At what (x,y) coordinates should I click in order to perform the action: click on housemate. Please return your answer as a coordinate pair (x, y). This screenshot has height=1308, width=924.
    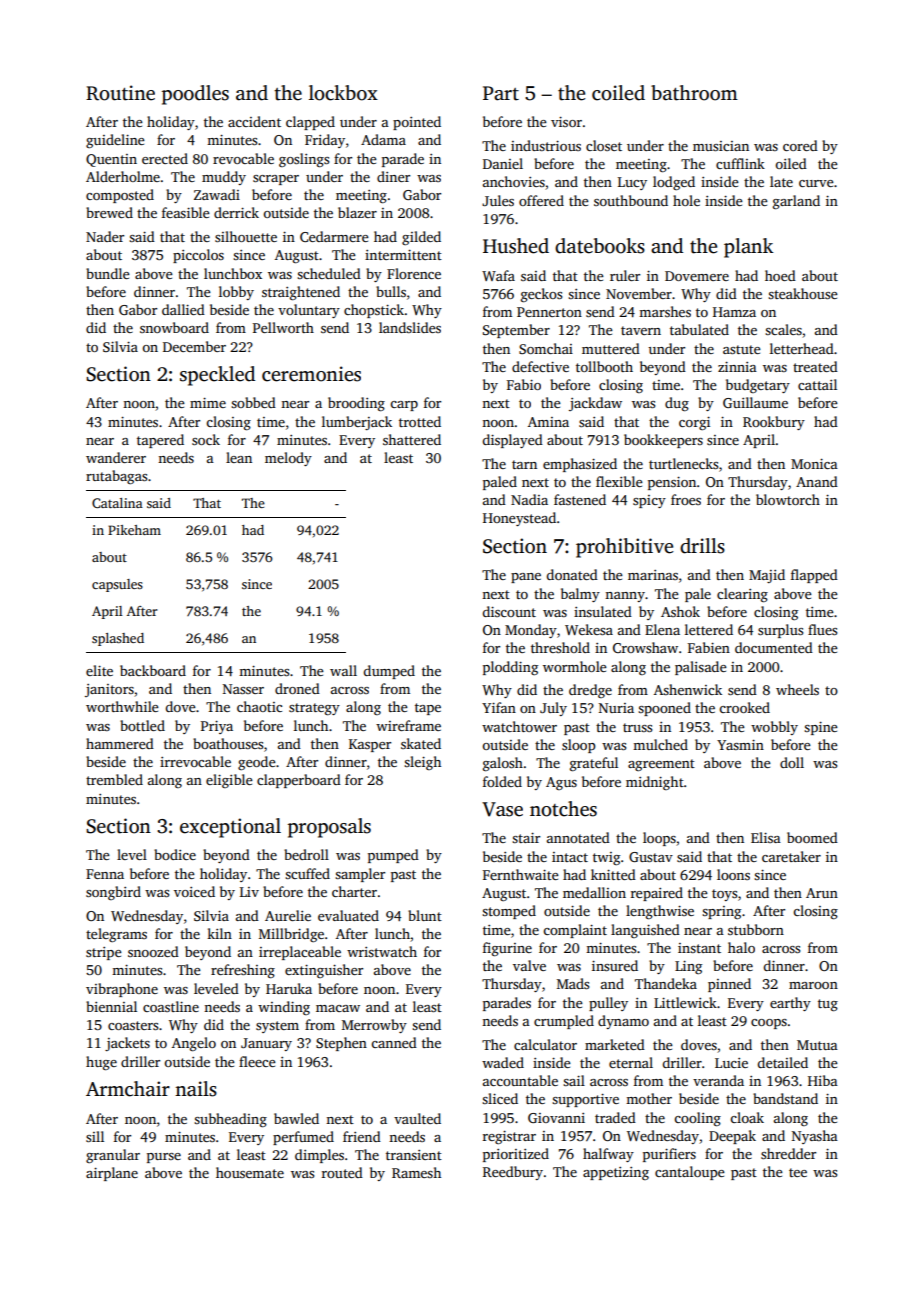
    Looking at the image, I should click on (250, 1172).
